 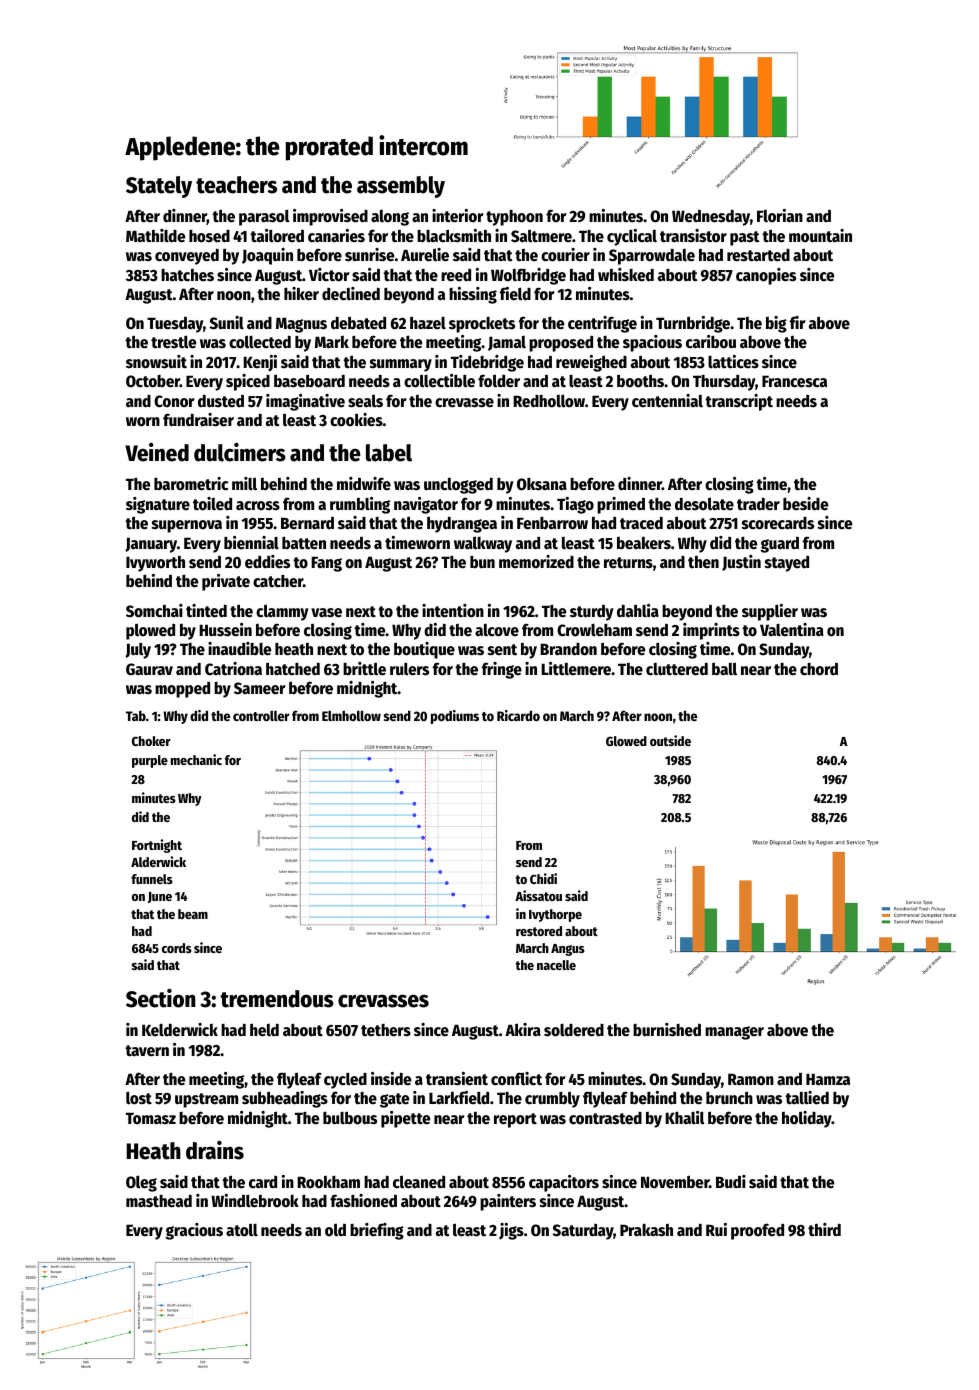 What do you see at coordinates (514, 218) in the page?
I see `typhoon` at bounding box center [514, 218].
